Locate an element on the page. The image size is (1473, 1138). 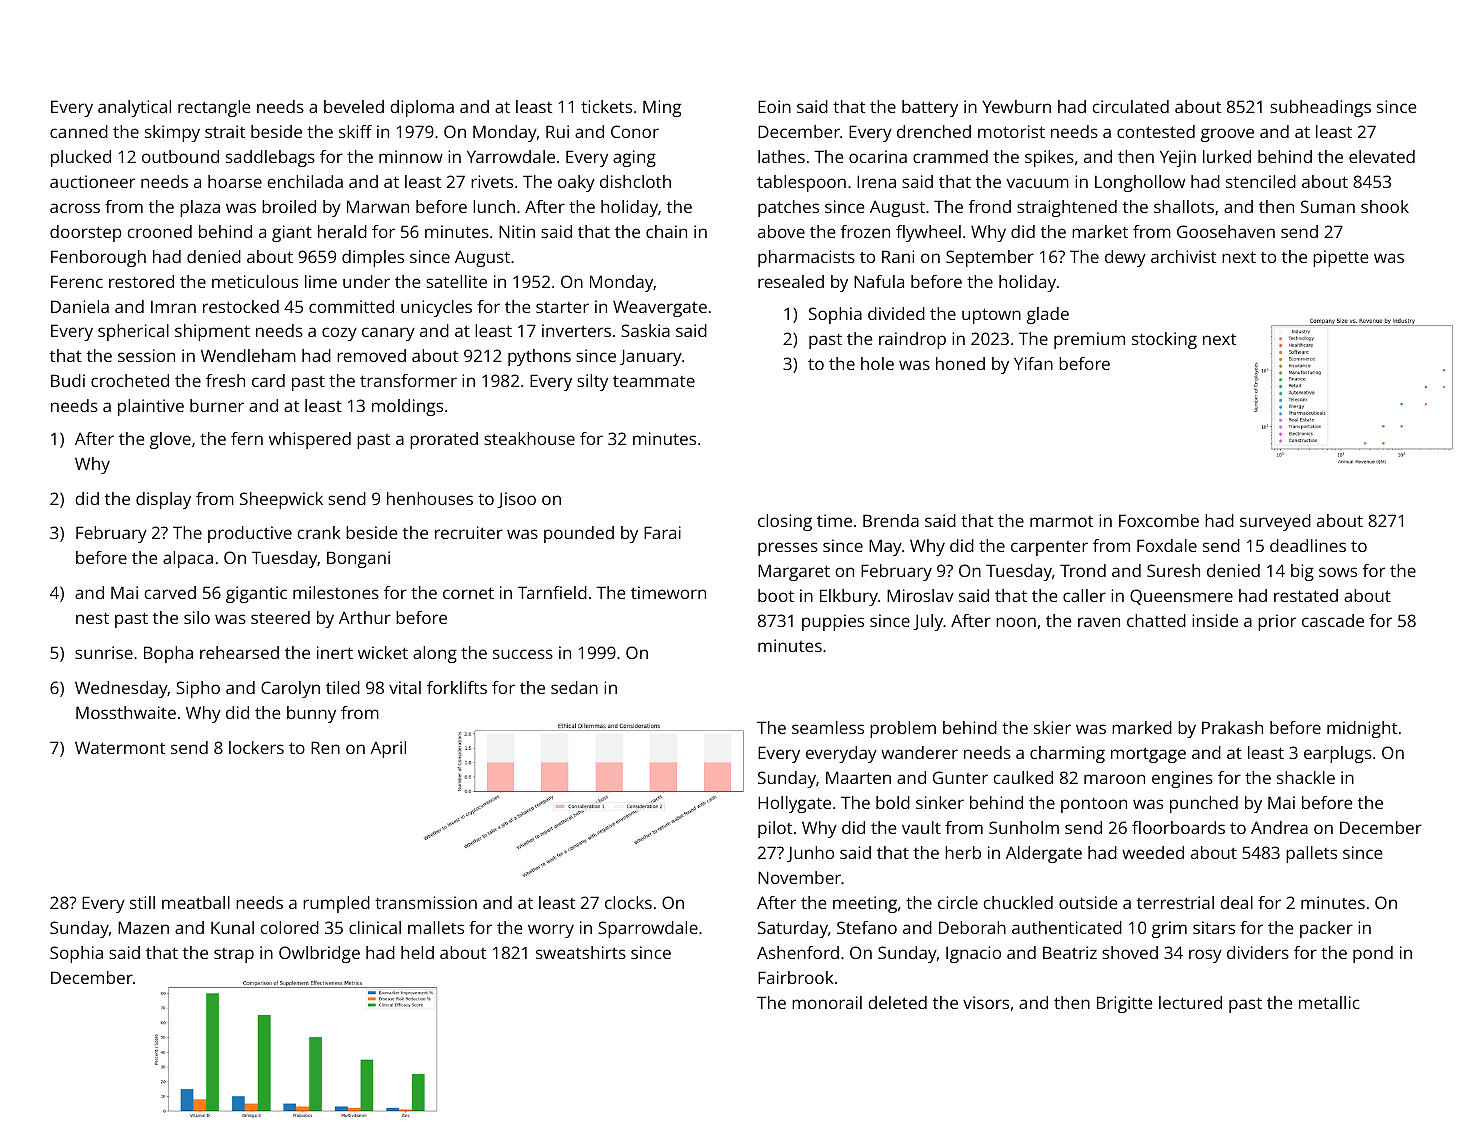
Tarnfield is located at coordinates (552, 592).
